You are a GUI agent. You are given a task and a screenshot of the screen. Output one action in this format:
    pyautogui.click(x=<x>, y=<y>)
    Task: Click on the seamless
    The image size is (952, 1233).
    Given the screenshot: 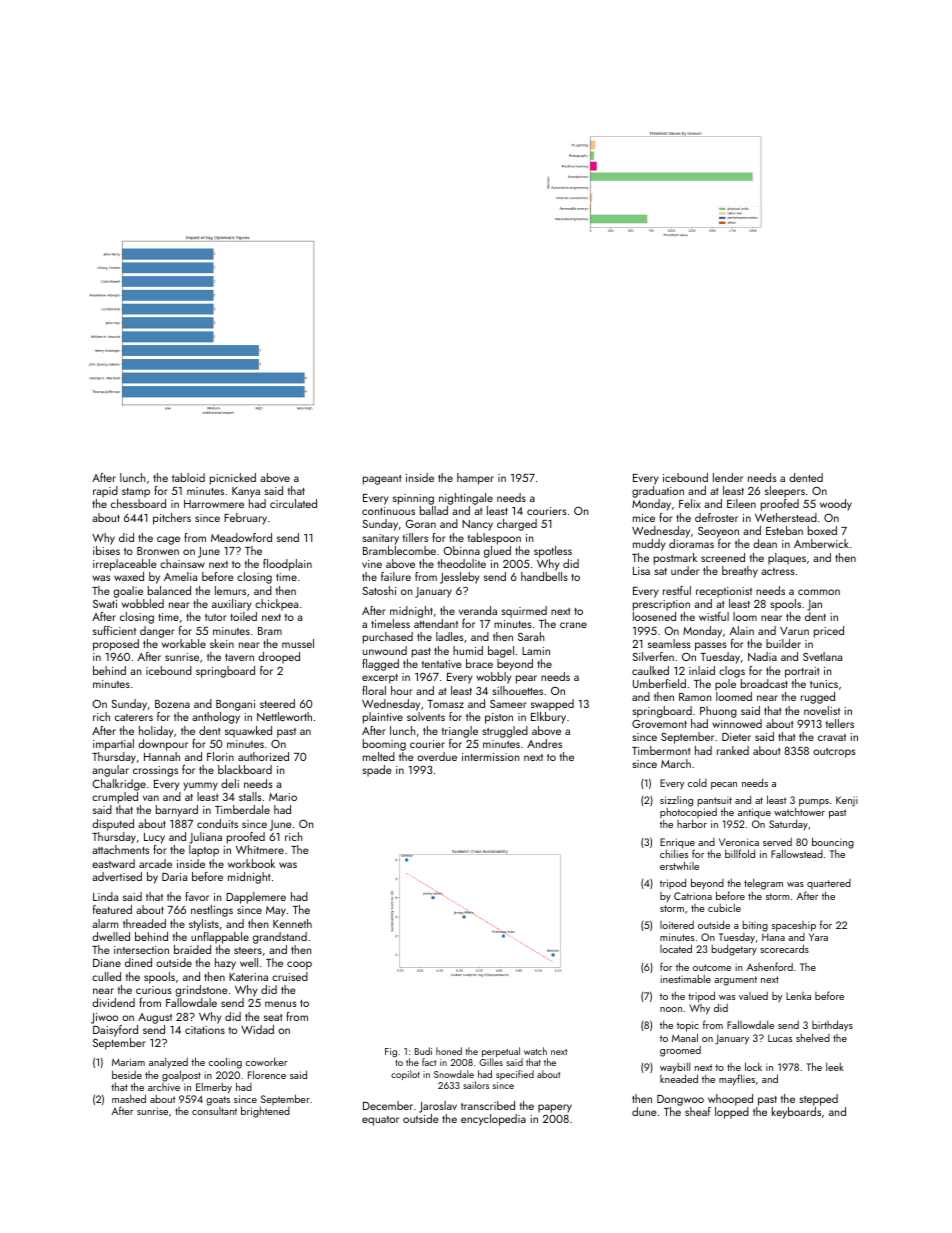 What is the action you would take?
    pyautogui.click(x=669, y=643)
